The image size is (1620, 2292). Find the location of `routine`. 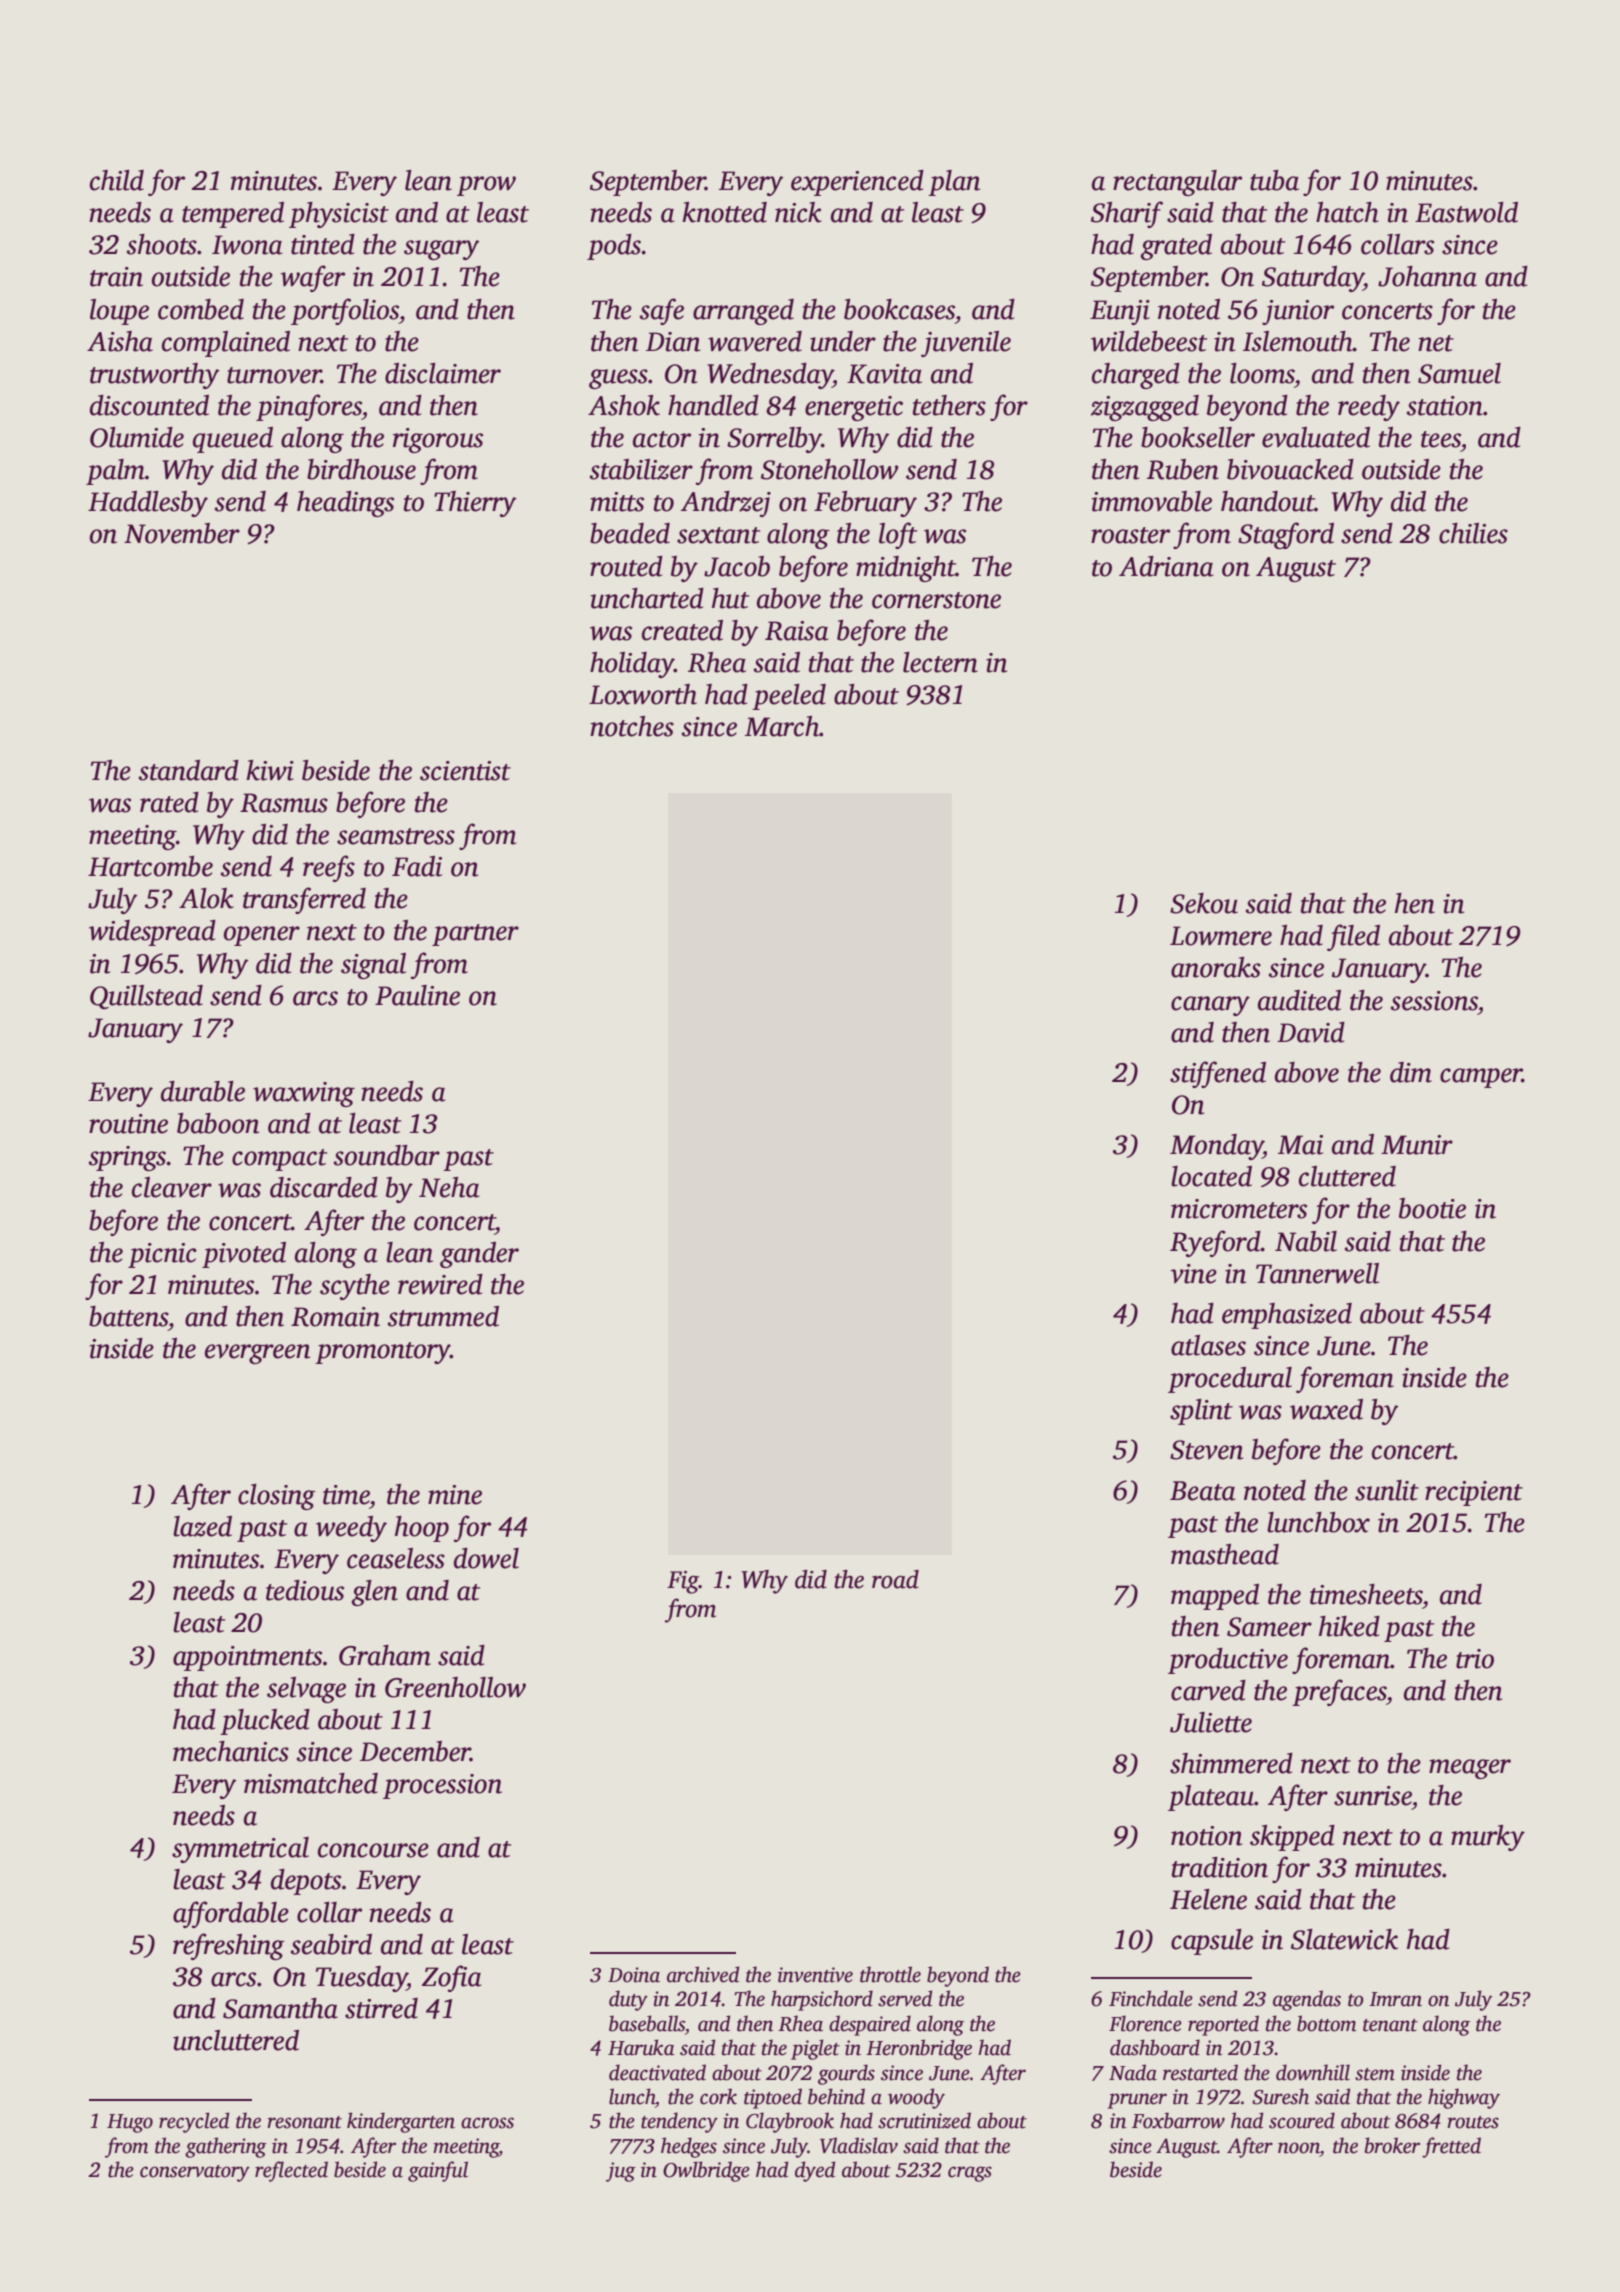

routine is located at coordinates (128, 1124).
